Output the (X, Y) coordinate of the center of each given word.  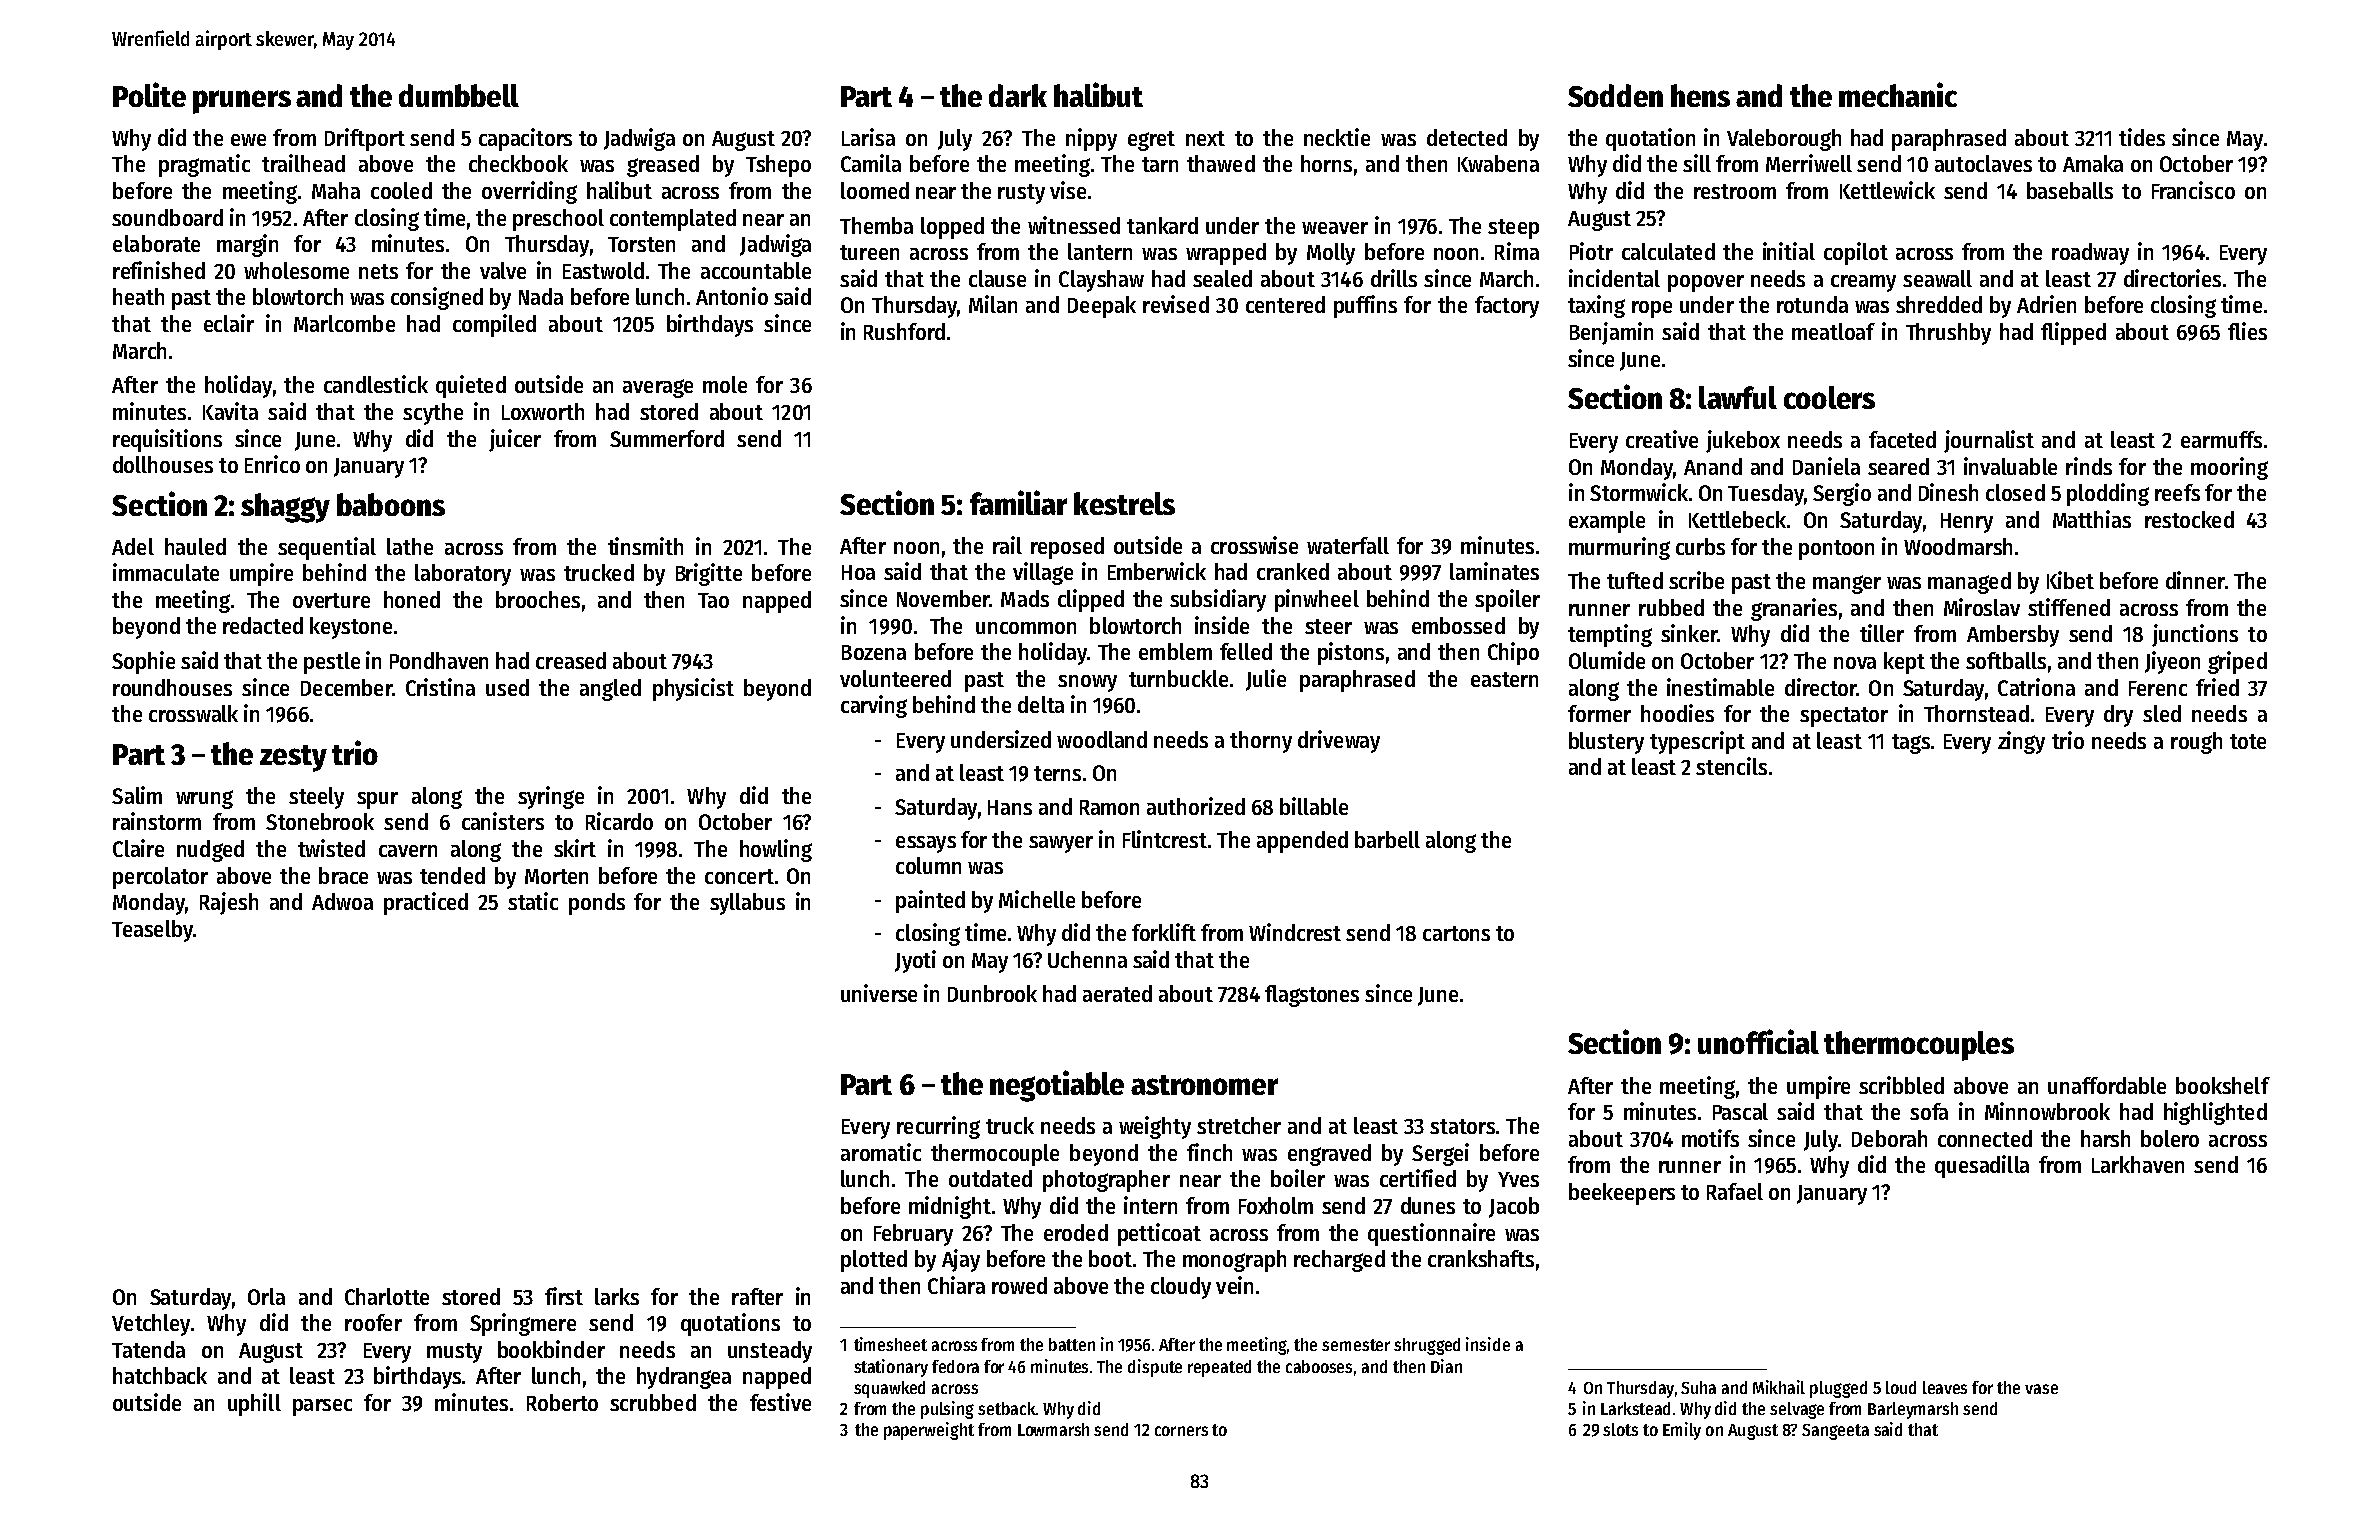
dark (1018, 95)
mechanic (1898, 94)
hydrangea (684, 1378)
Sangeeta (1835, 1432)
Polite (149, 94)
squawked (889, 1389)
